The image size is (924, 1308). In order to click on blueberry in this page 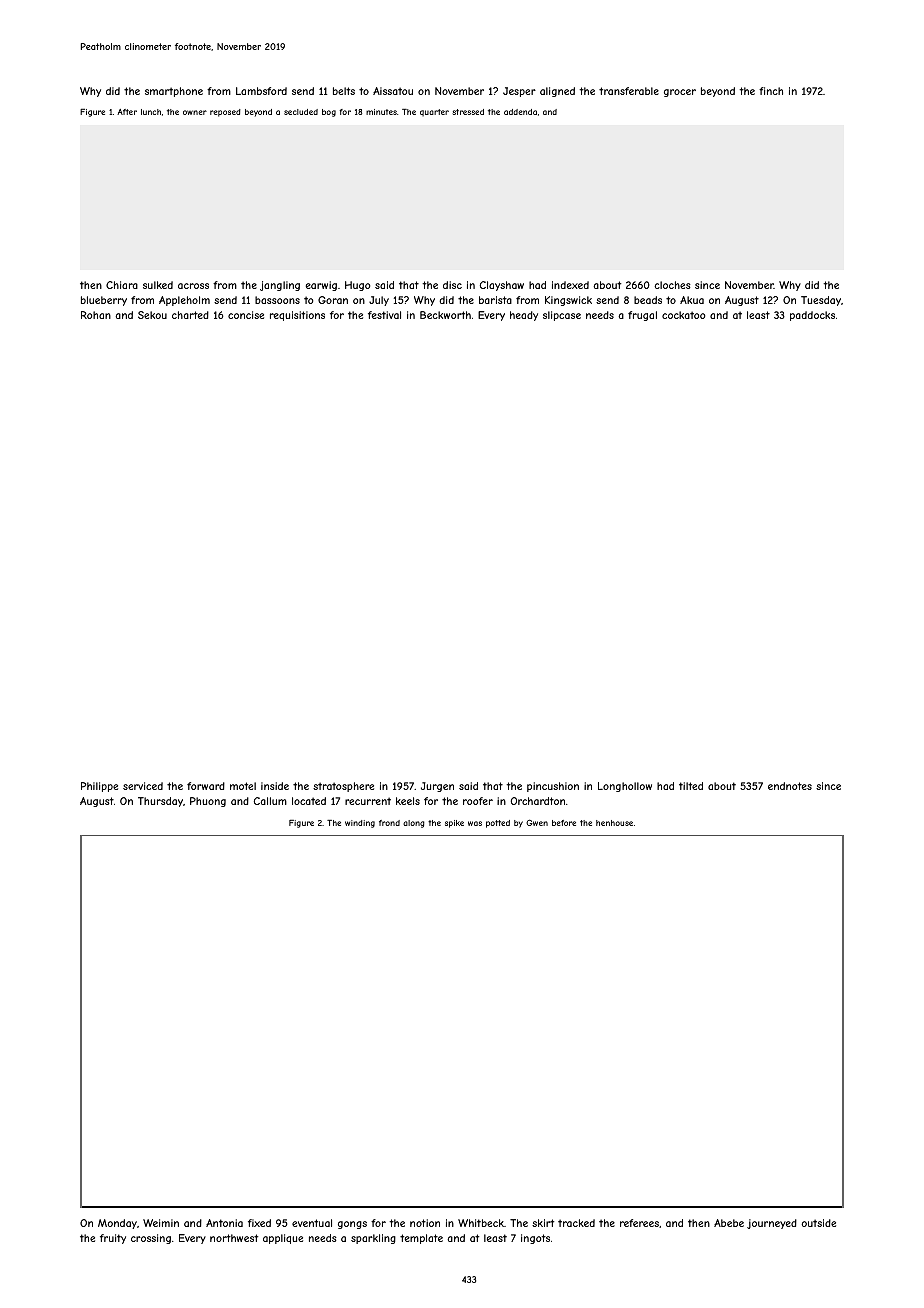, I will do `click(104, 301)`.
